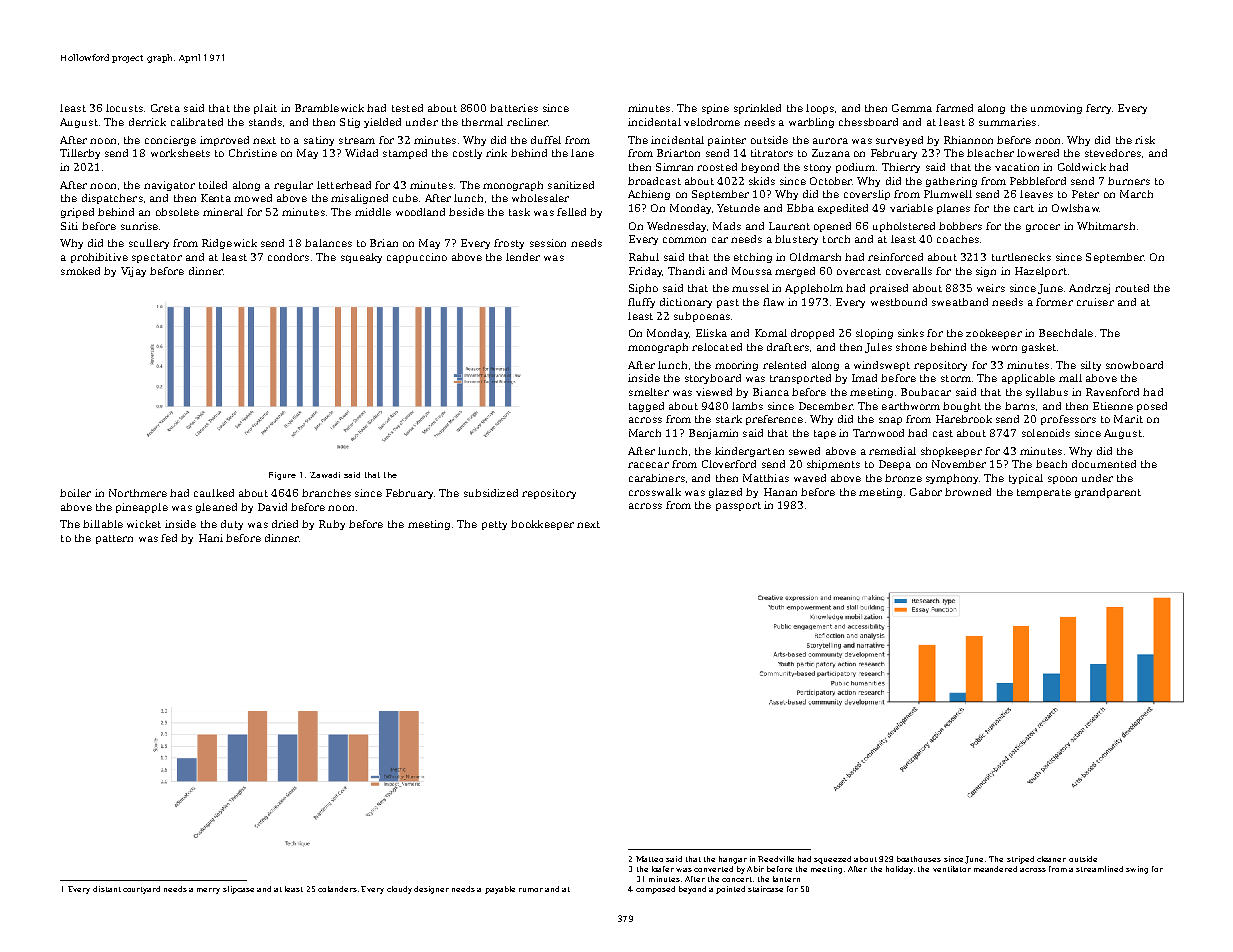  What do you see at coordinates (107, 889) in the page?
I see `distant` at bounding box center [107, 889].
